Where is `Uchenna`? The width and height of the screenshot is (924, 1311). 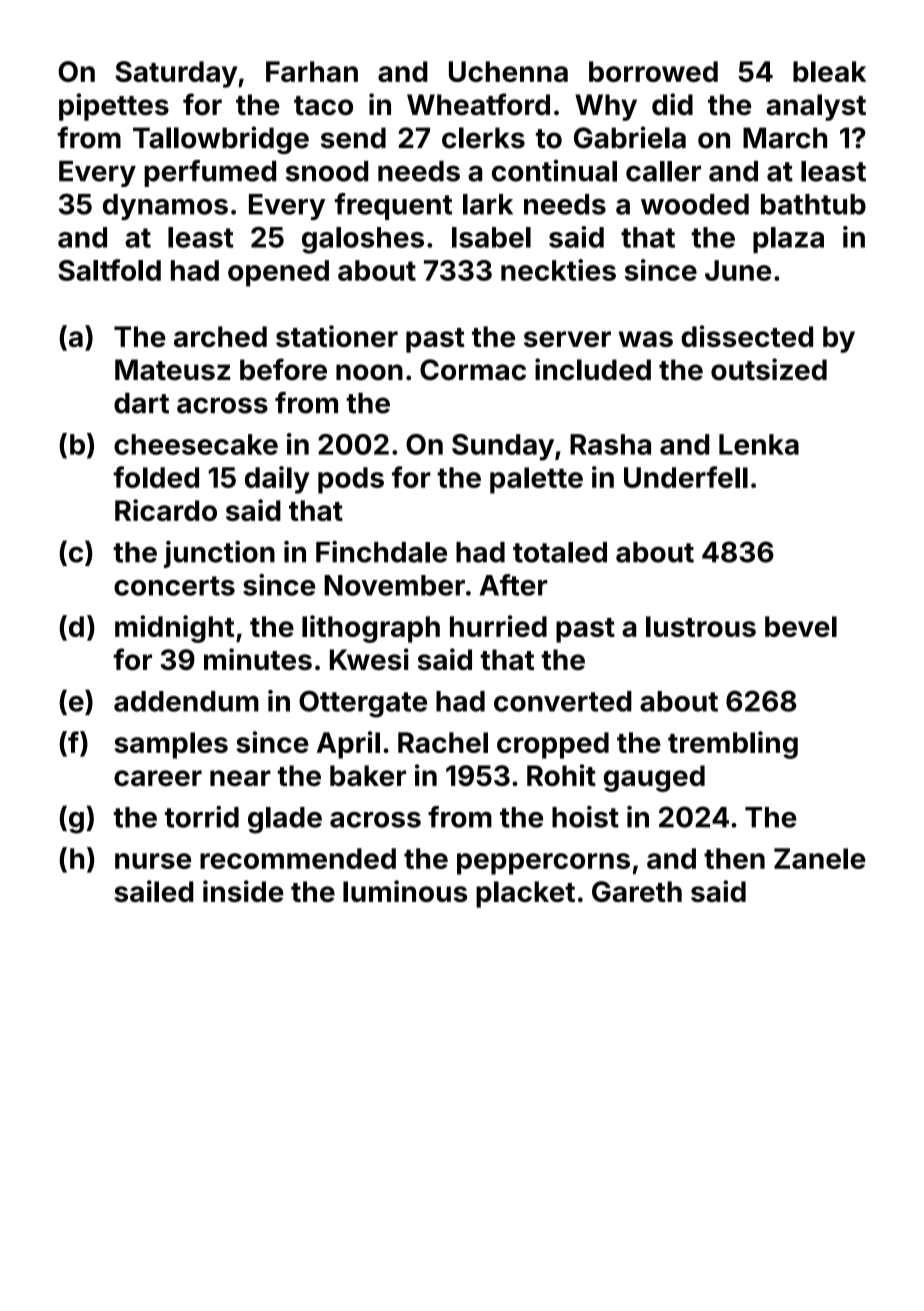
Uchenna is located at coordinates (508, 71).
